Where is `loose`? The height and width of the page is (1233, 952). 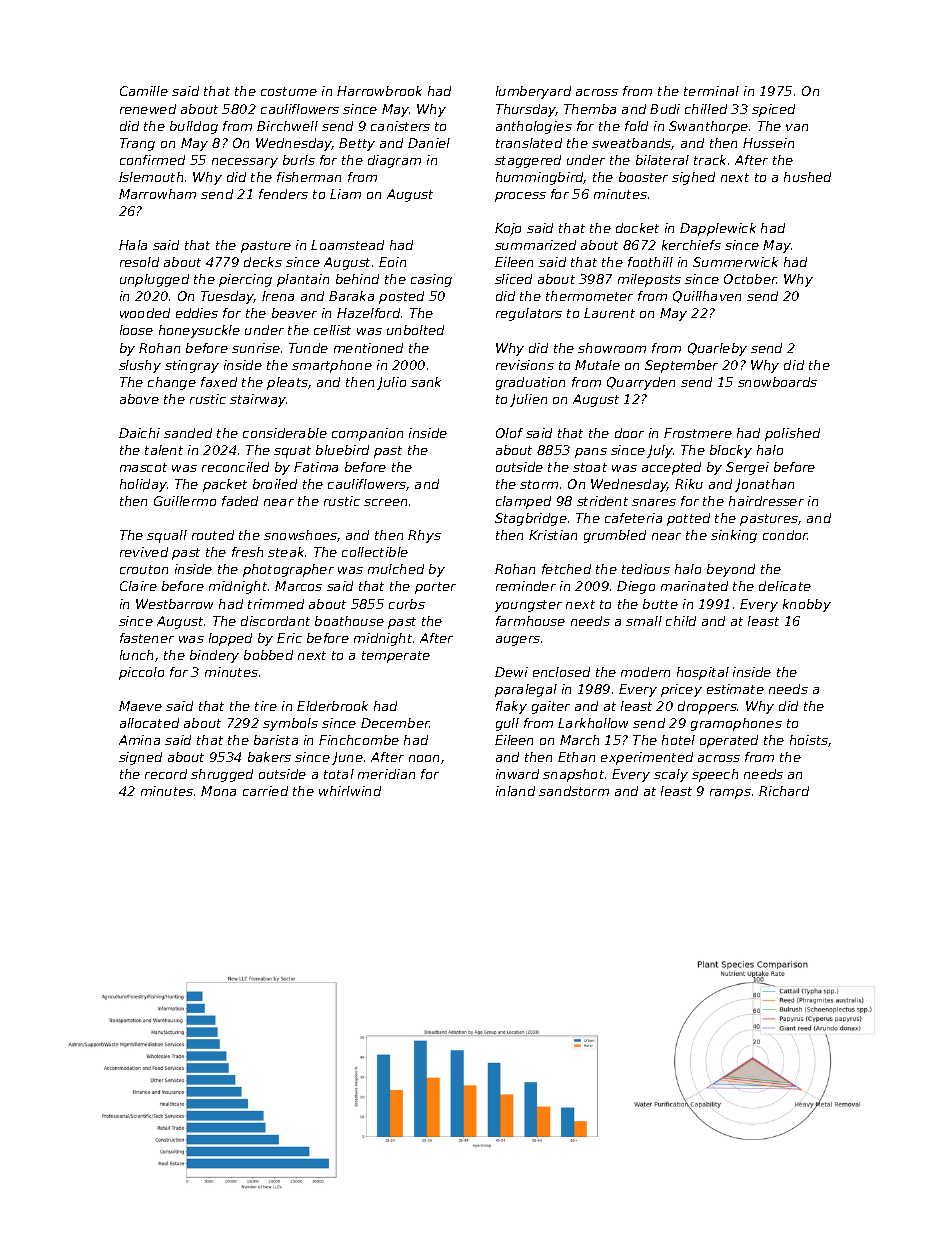 loose is located at coordinates (136, 330).
